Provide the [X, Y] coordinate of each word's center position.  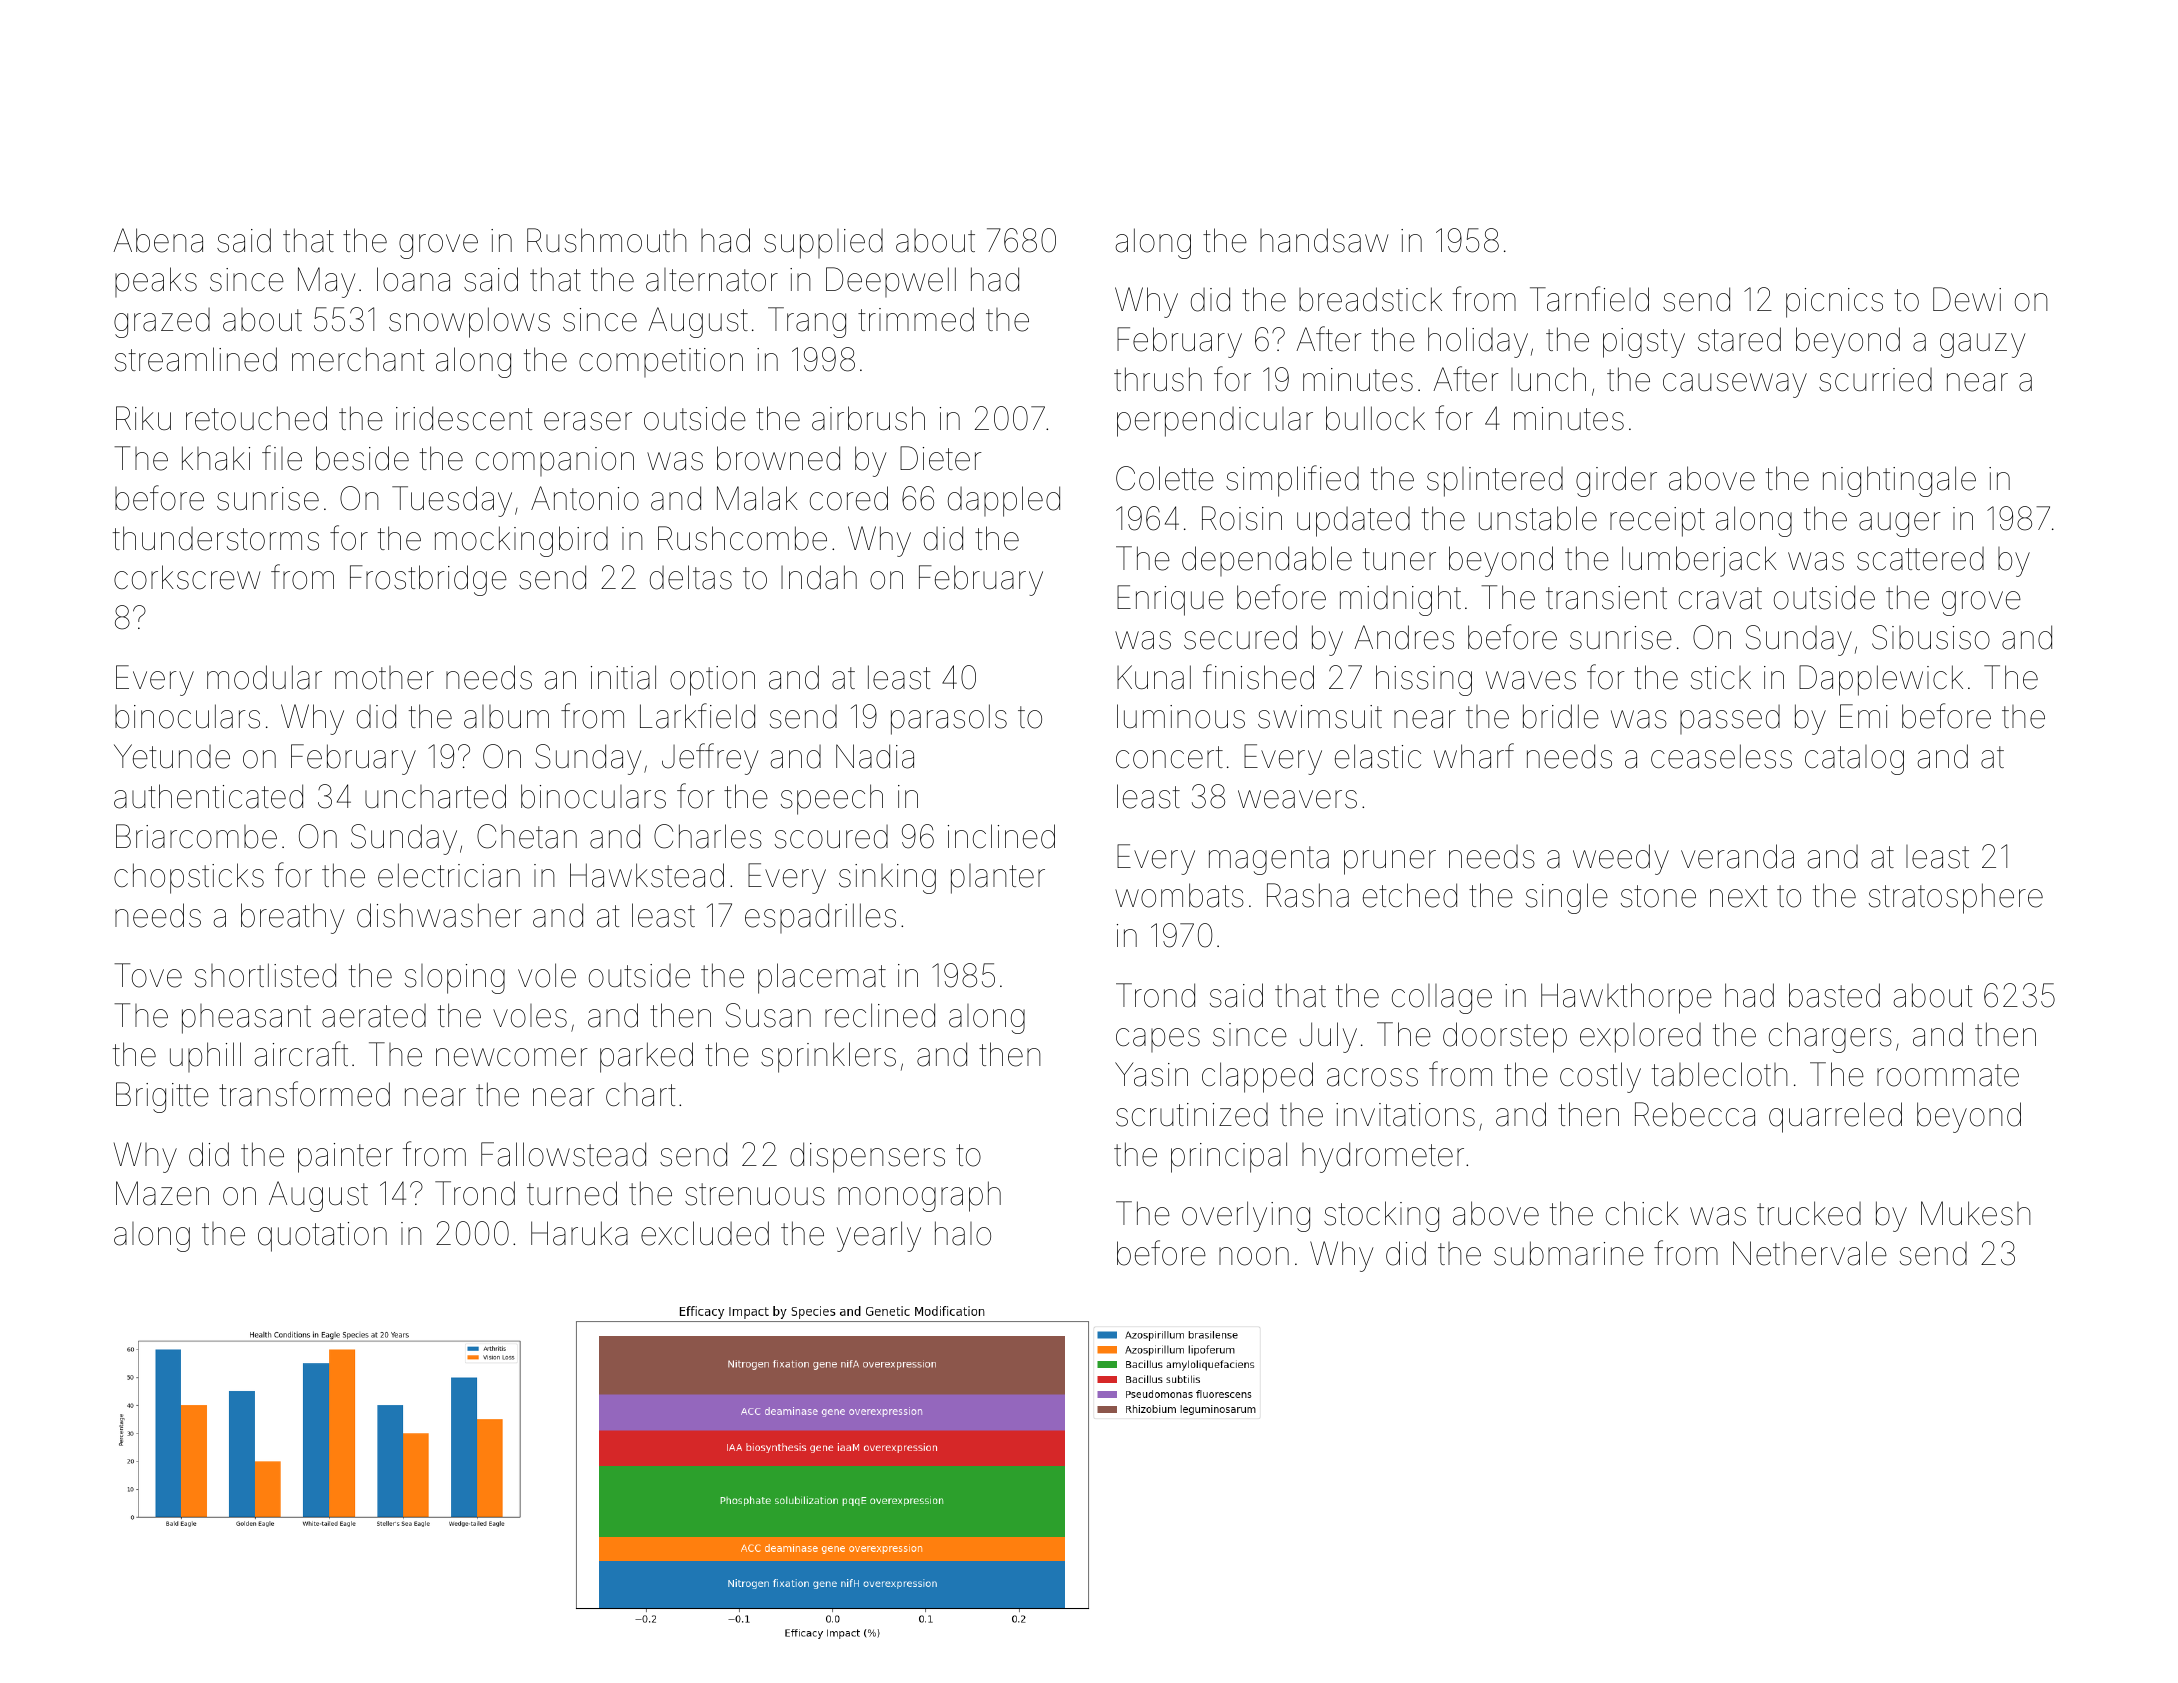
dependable [1267, 561]
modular [264, 677]
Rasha [1308, 895]
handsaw [1324, 240]
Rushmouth [607, 240]
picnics [1834, 303]
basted [1834, 995]
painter [345, 1158]
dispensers [867, 1157]
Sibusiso [1931, 637]
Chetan [527, 836]
